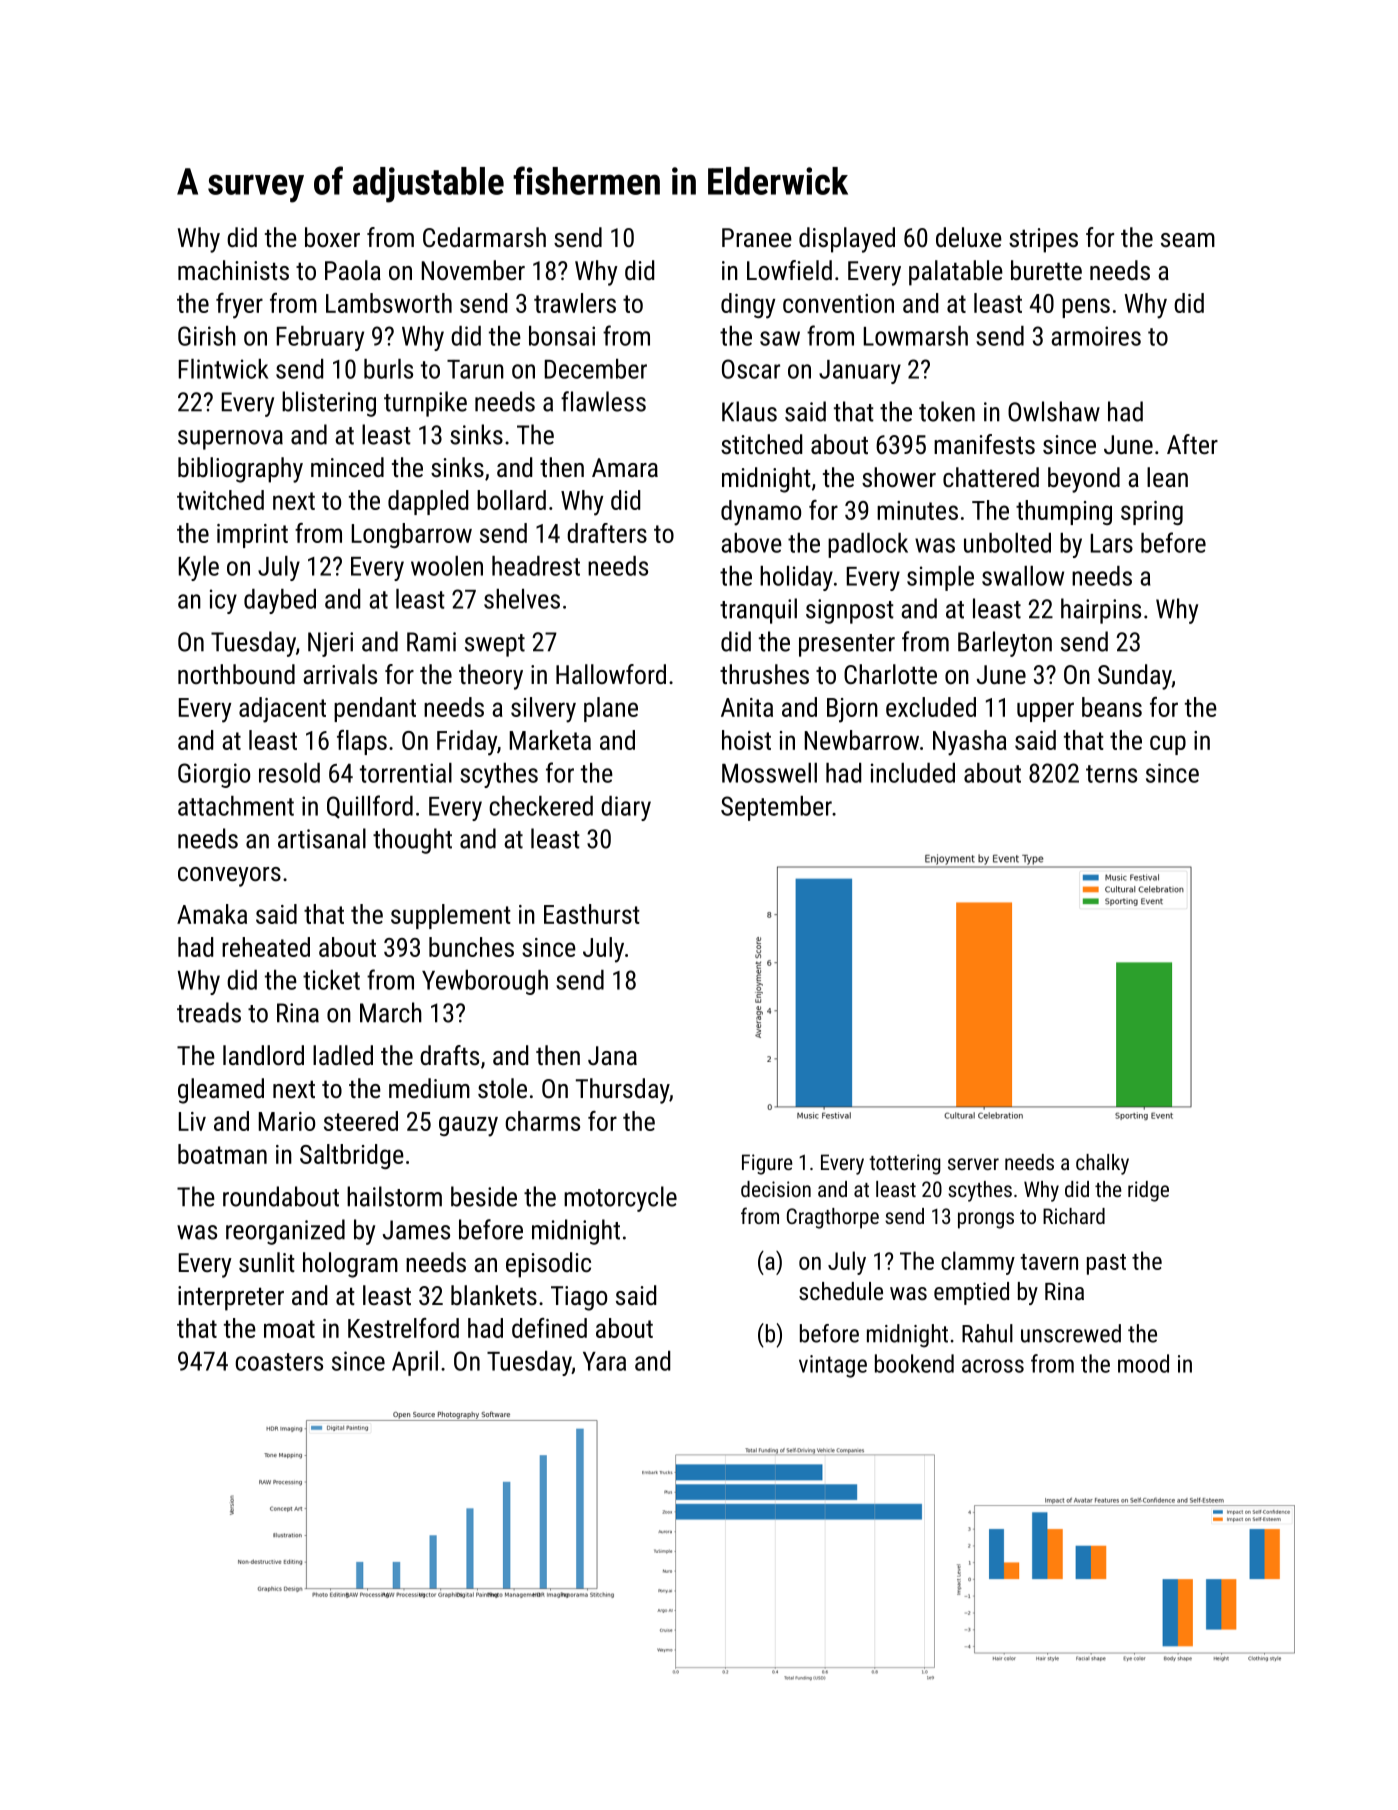 Image resolution: width=1398 pixels, height=1810 pixels. What do you see at coordinates (913, 773) in the page?
I see `included` at bounding box center [913, 773].
